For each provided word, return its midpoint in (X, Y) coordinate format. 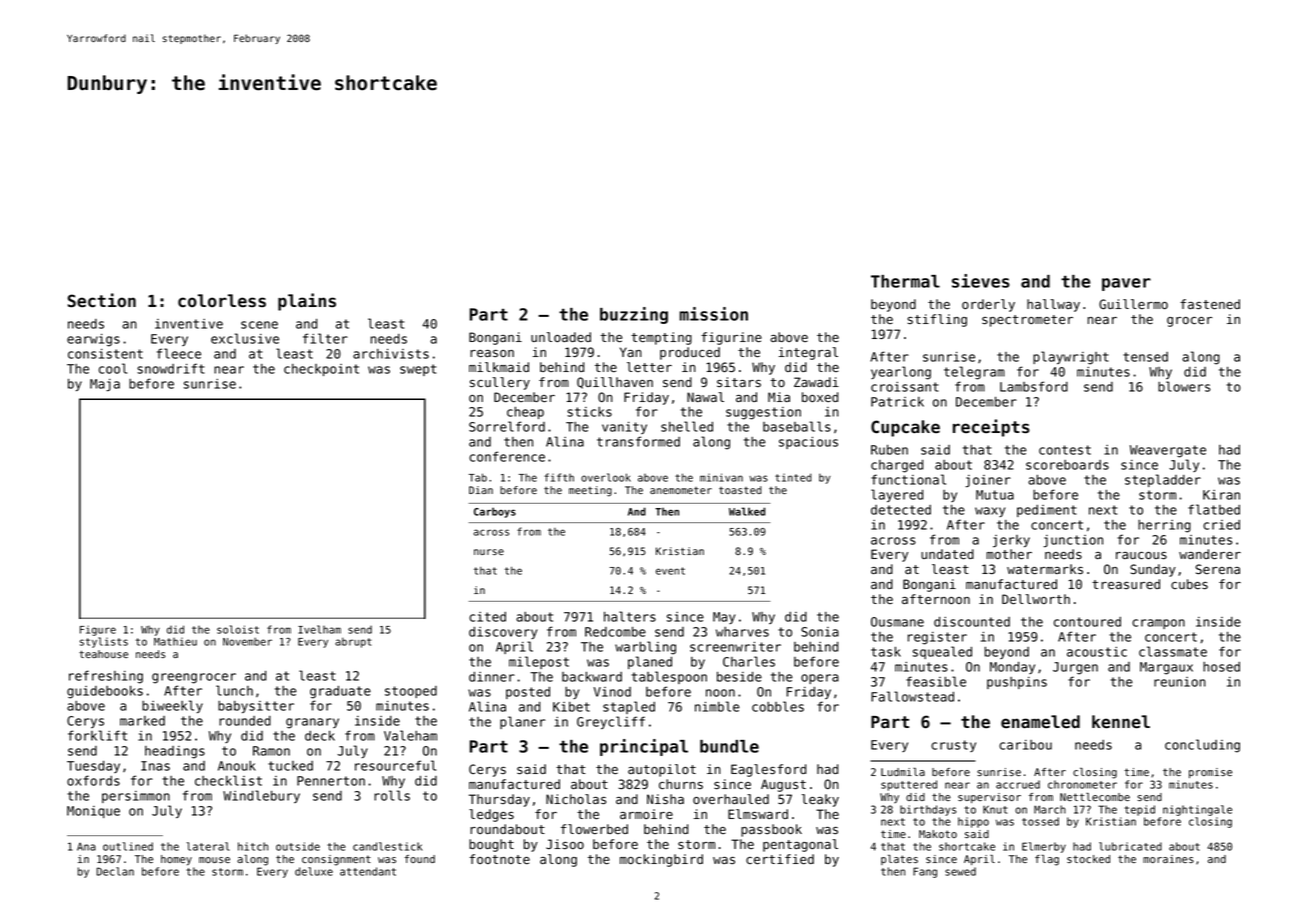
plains (307, 302)
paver (1126, 284)
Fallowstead (912, 696)
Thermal (905, 281)
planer (522, 722)
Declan (115, 871)
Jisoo (565, 844)
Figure (98, 630)
